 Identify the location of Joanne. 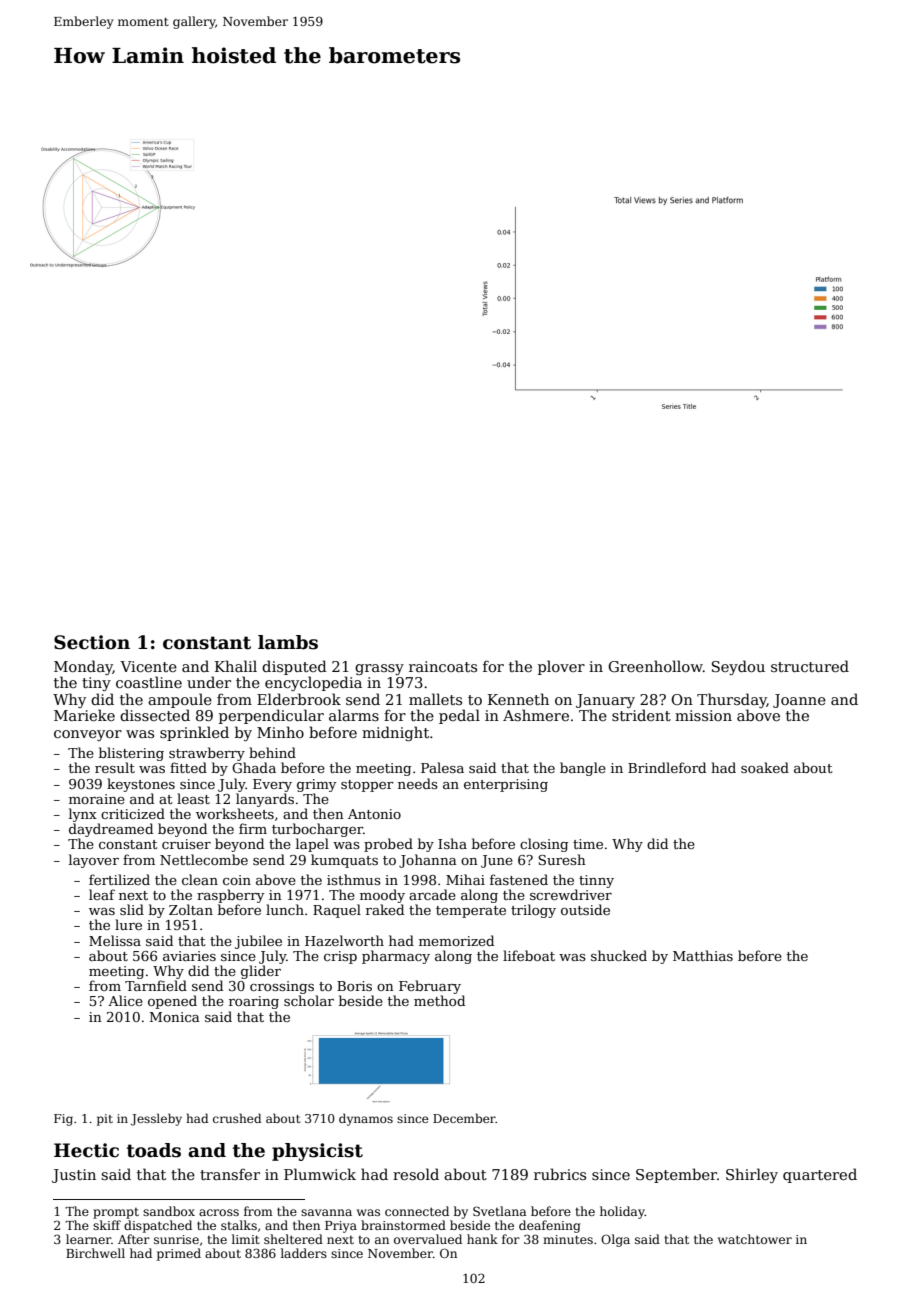
(799, 701).
